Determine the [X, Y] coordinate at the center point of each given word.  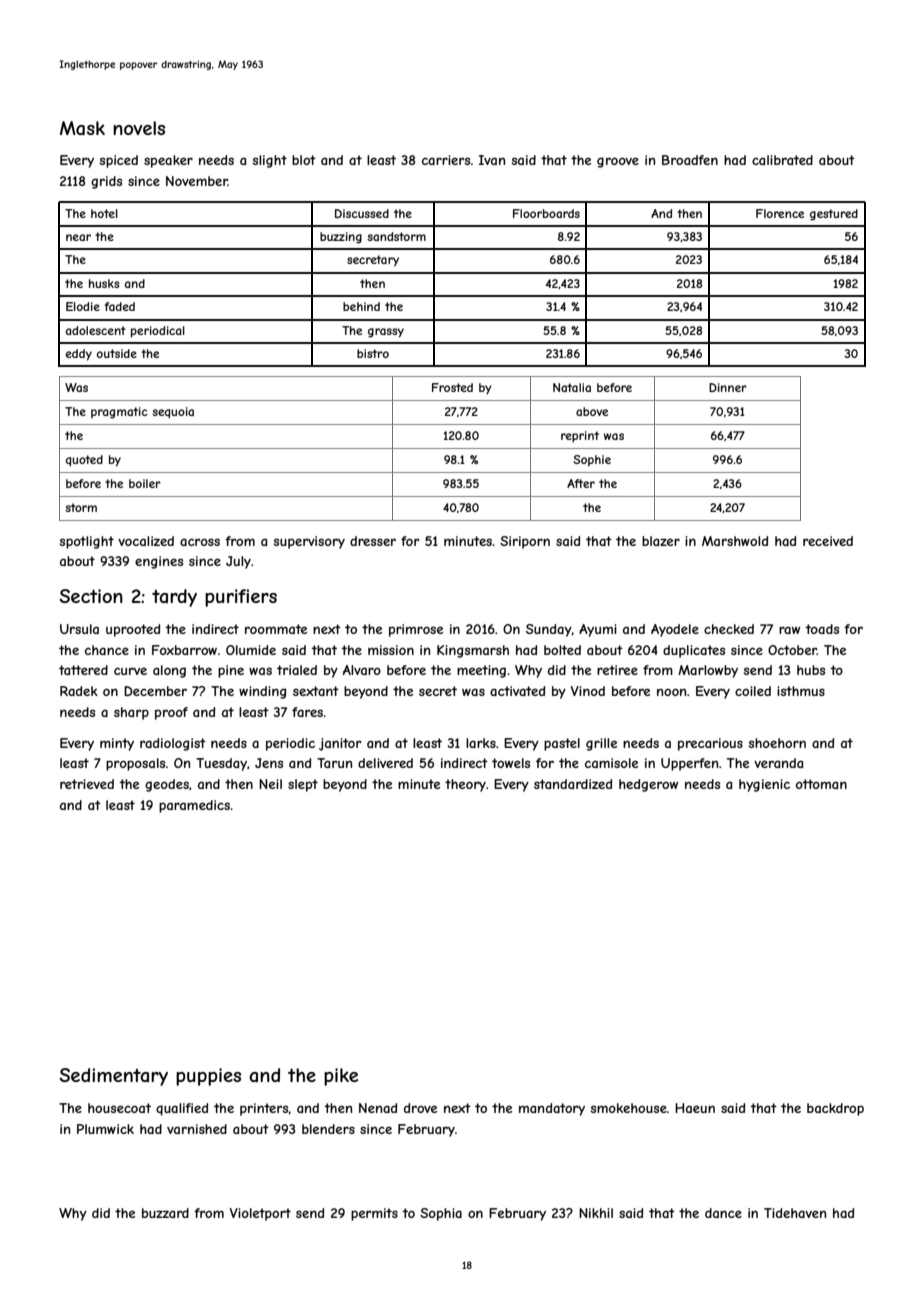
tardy [174, 598]
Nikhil [596, 1213]
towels [511, 763]
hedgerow [649, 785]
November [197, 181]
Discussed [362, 213]
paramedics [194, 806]
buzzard [165, 1213]
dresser [373, 541]
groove [618, 162]
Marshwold [735, 541]
